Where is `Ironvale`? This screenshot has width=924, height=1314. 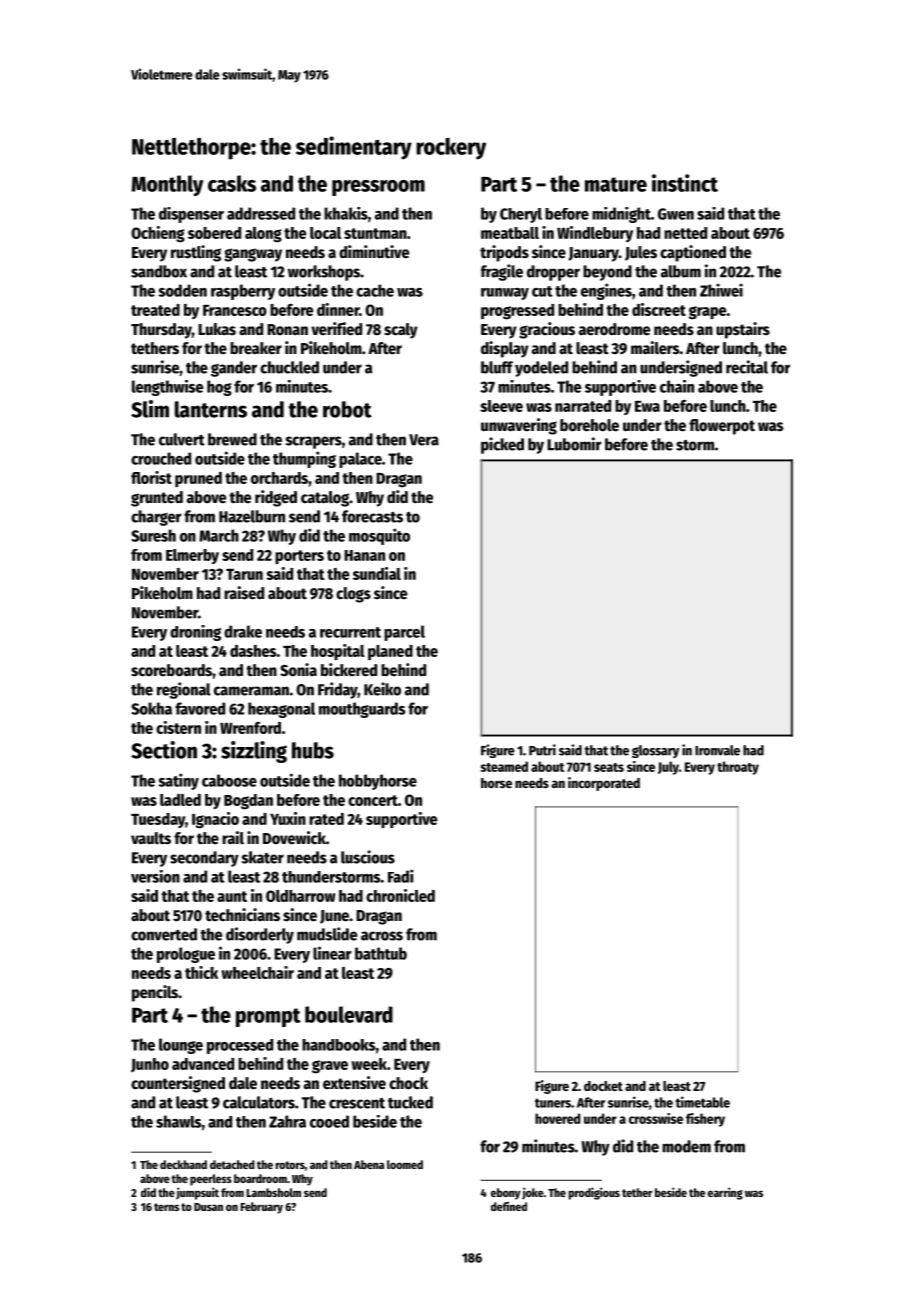 Ironvale is located at coordinates (717, 750).
